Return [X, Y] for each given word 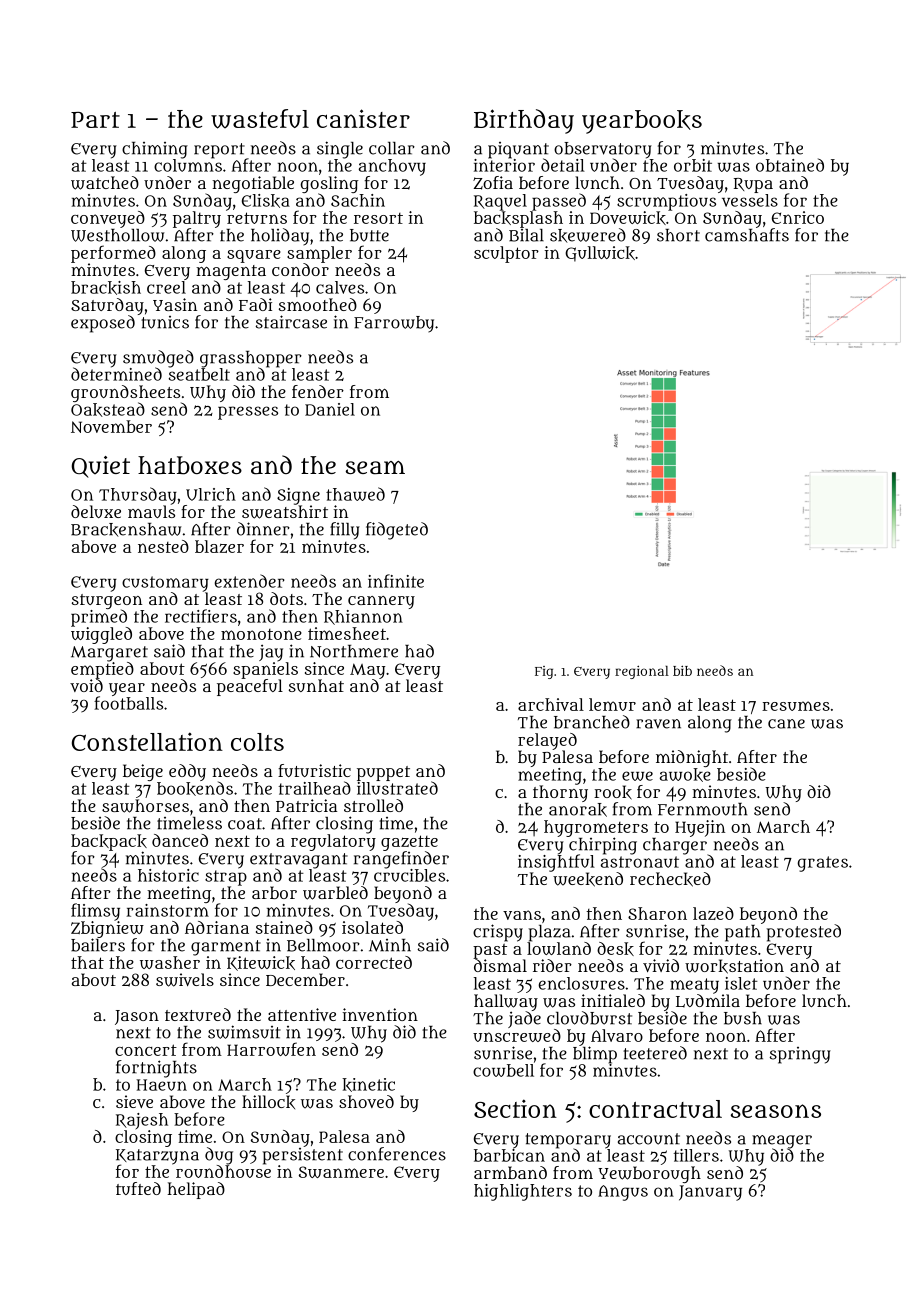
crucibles [409, 875]
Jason [137, 1017]
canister [363, 118]
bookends [195, 788]
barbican [509, 1155]
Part [95, 120]
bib [682, 670]
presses [248, 413]
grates [823, 864]
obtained [790, 165]
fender [318, 391]
